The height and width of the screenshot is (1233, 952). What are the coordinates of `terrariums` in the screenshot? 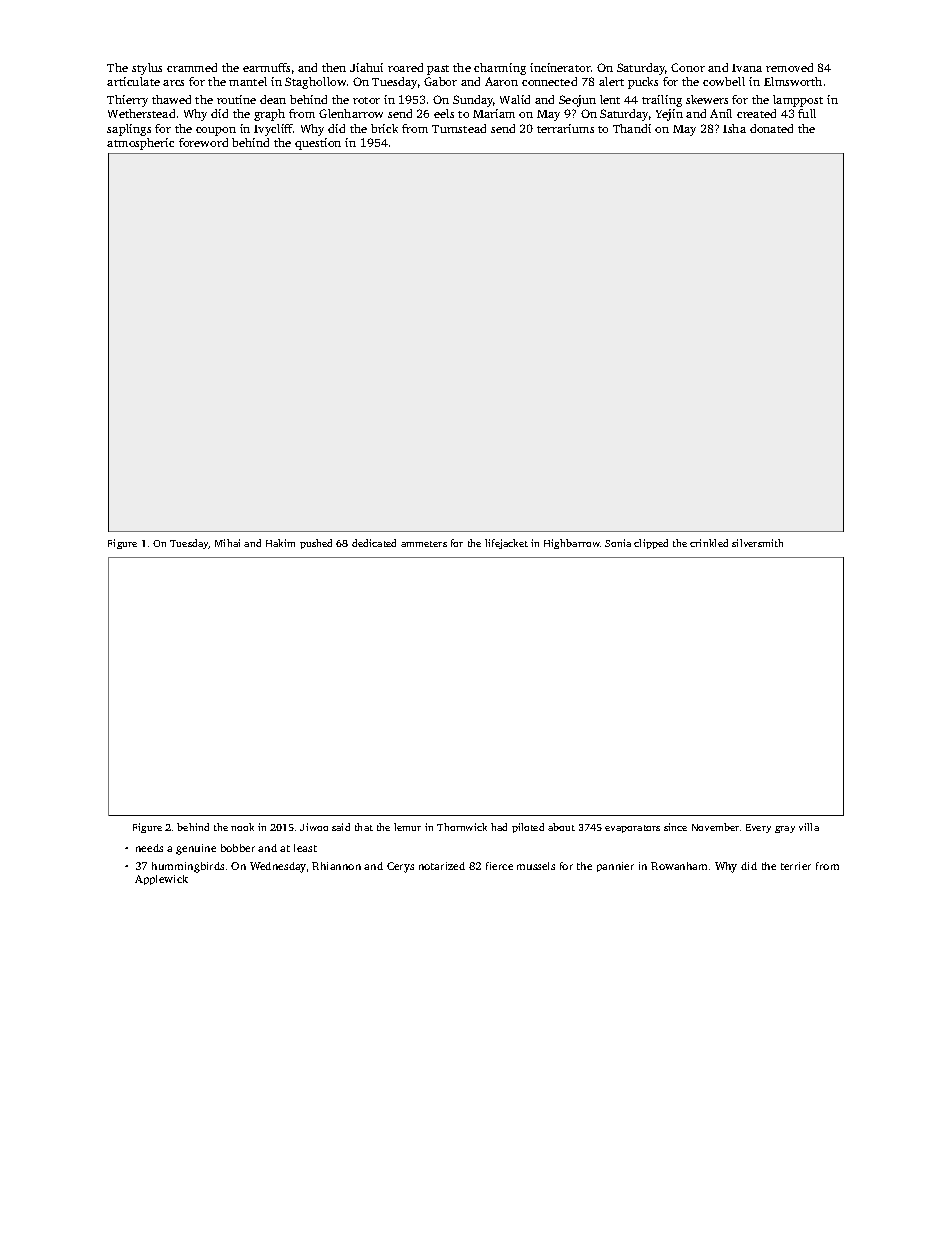 It's located at (565, 128).
